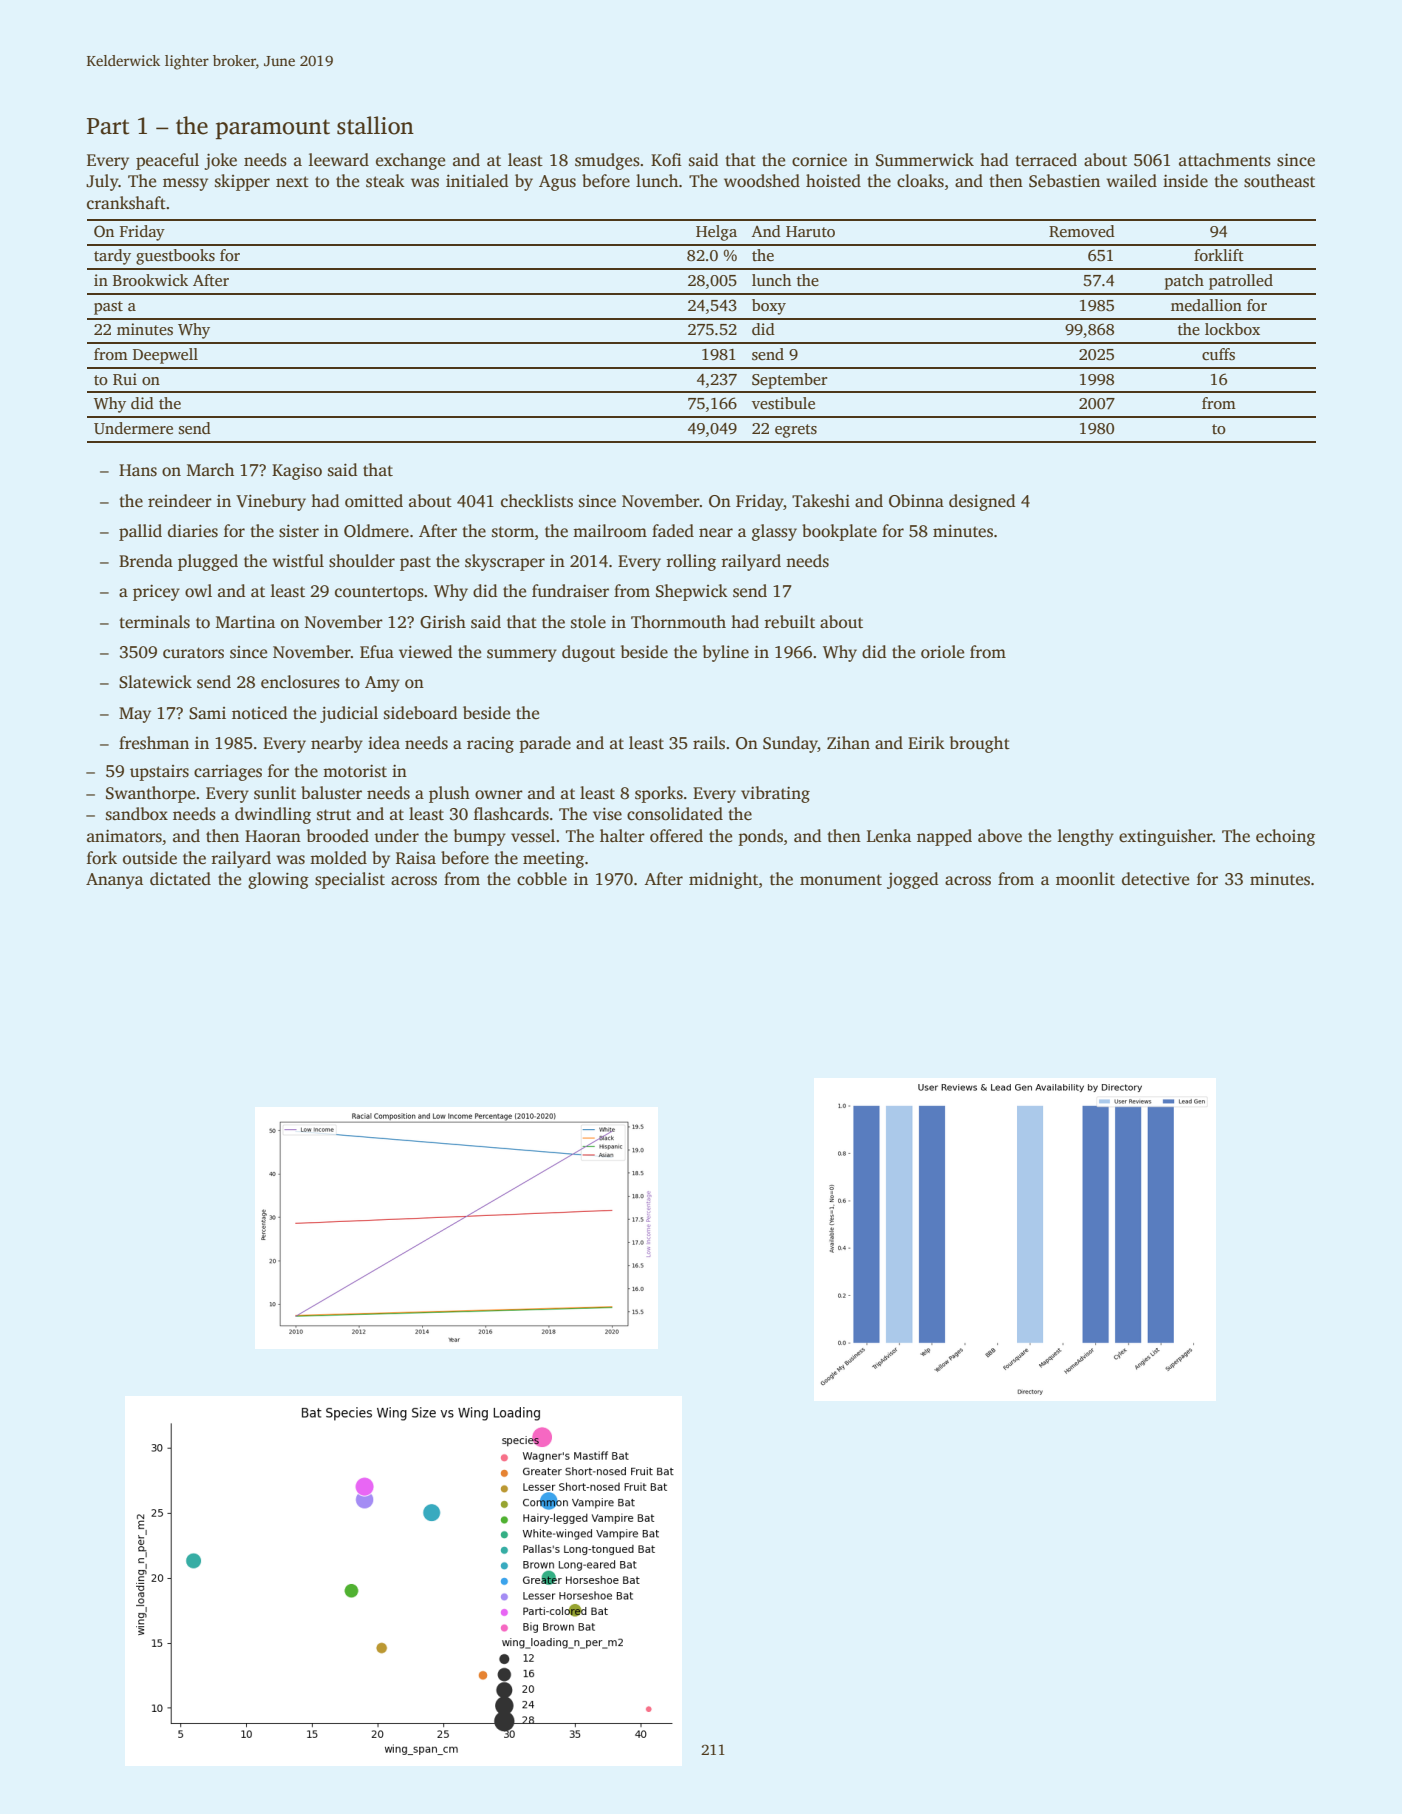  I want to click on lockbox, so click(1232, 329).
